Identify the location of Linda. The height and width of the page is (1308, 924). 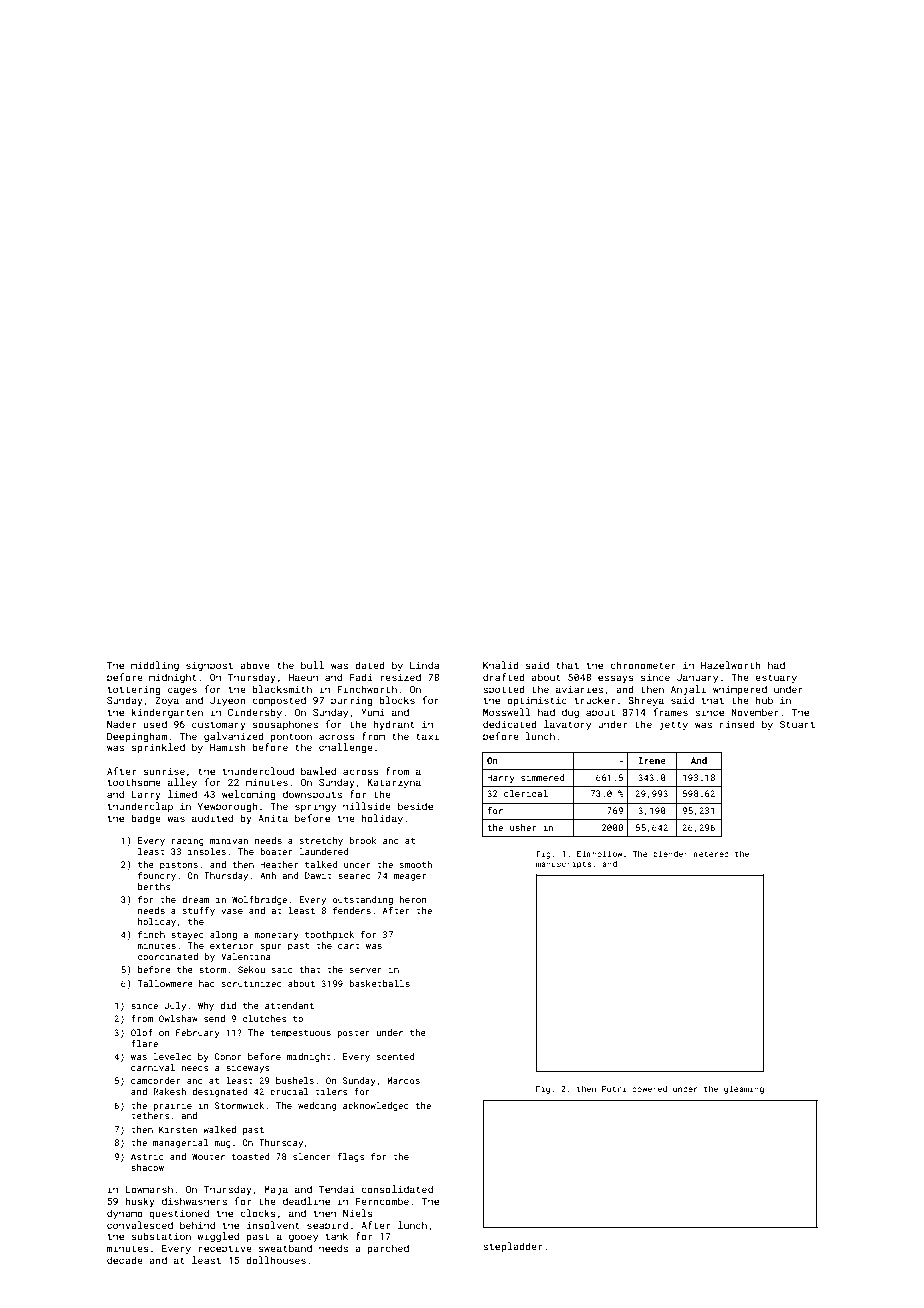
(424, 665).
